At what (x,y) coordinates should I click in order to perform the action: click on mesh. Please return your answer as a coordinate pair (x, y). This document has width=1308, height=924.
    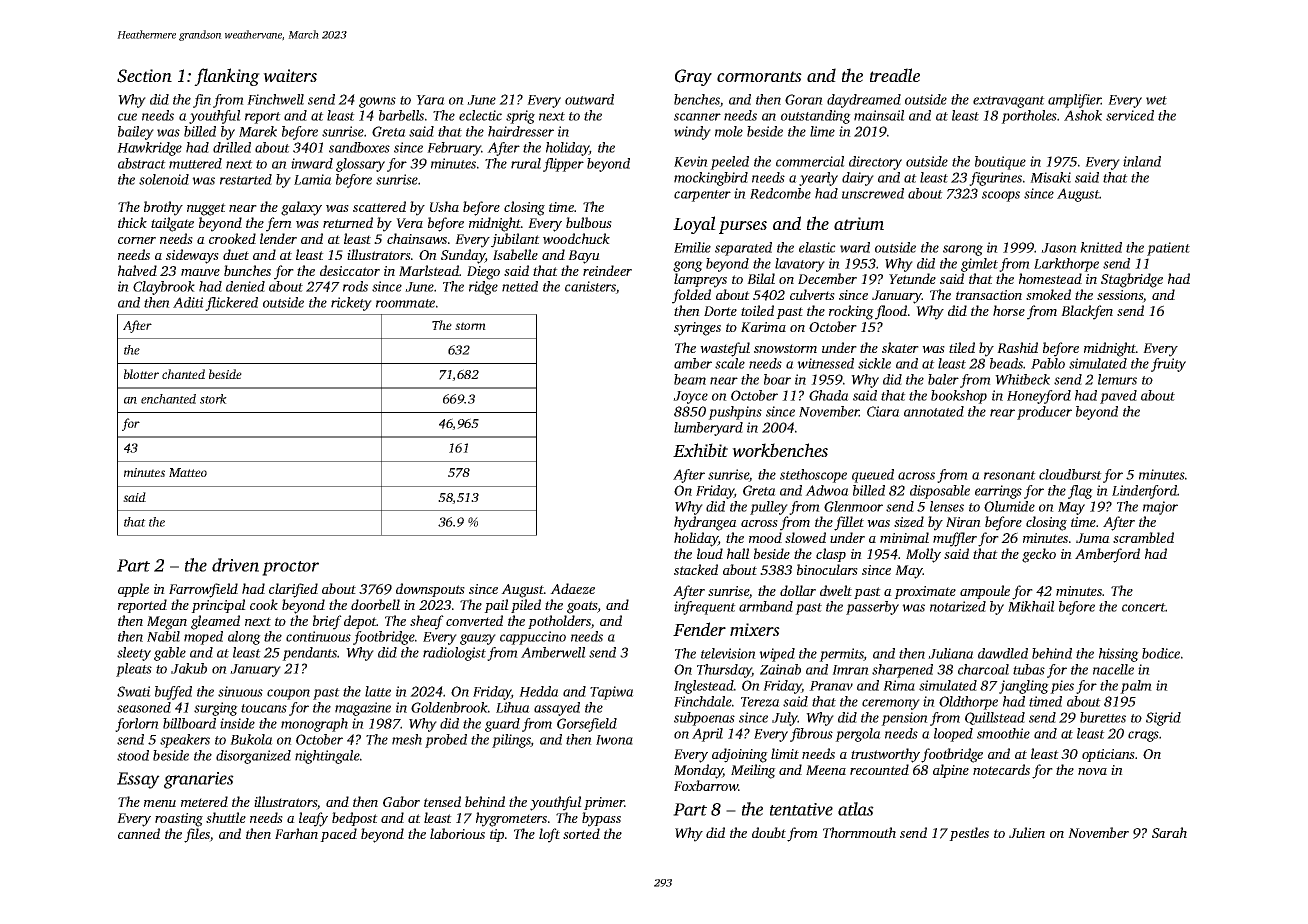
    Looking at the image, I should click on (407, 739).
